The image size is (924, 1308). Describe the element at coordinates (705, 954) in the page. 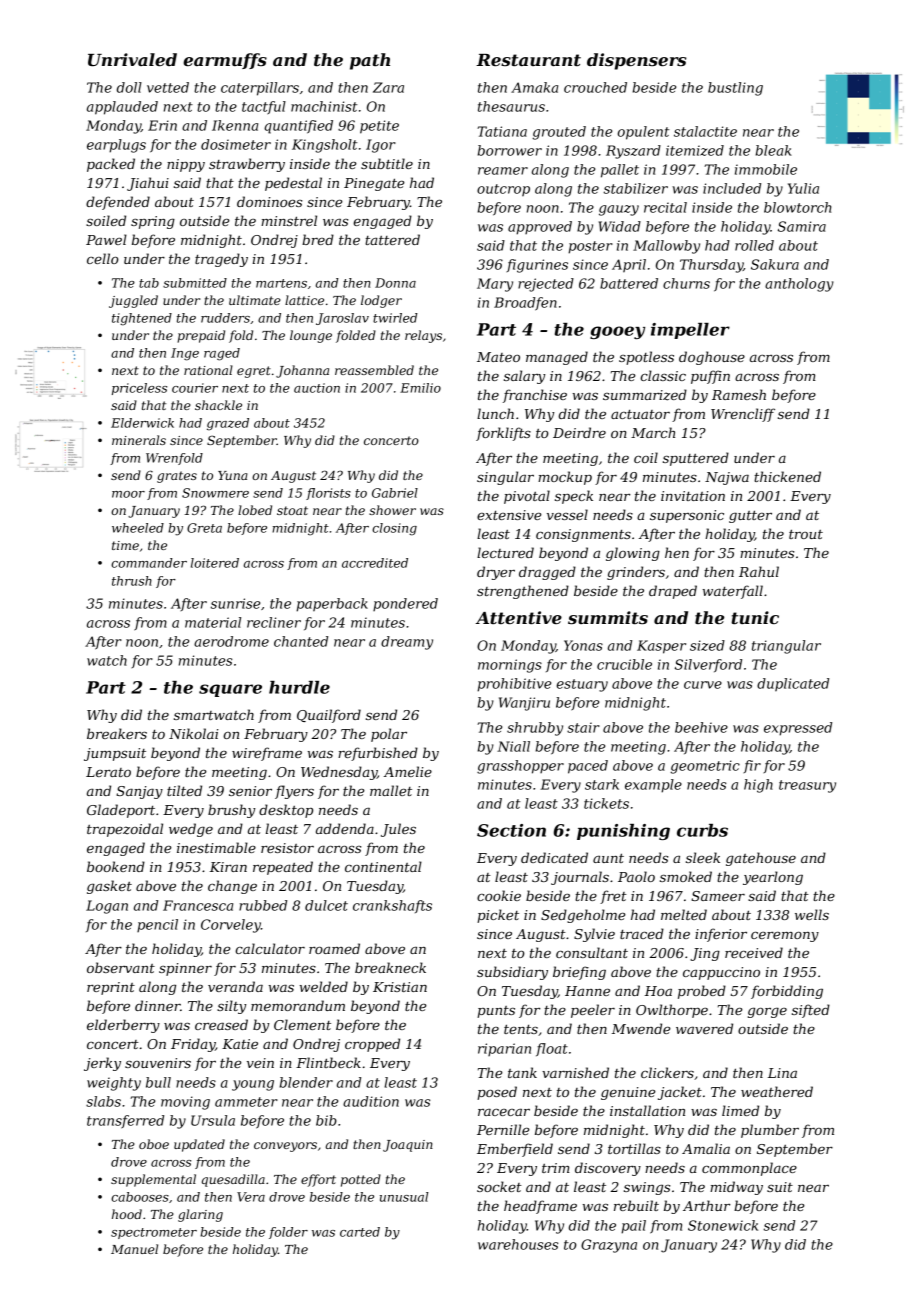

I see `Jing` at that location.
